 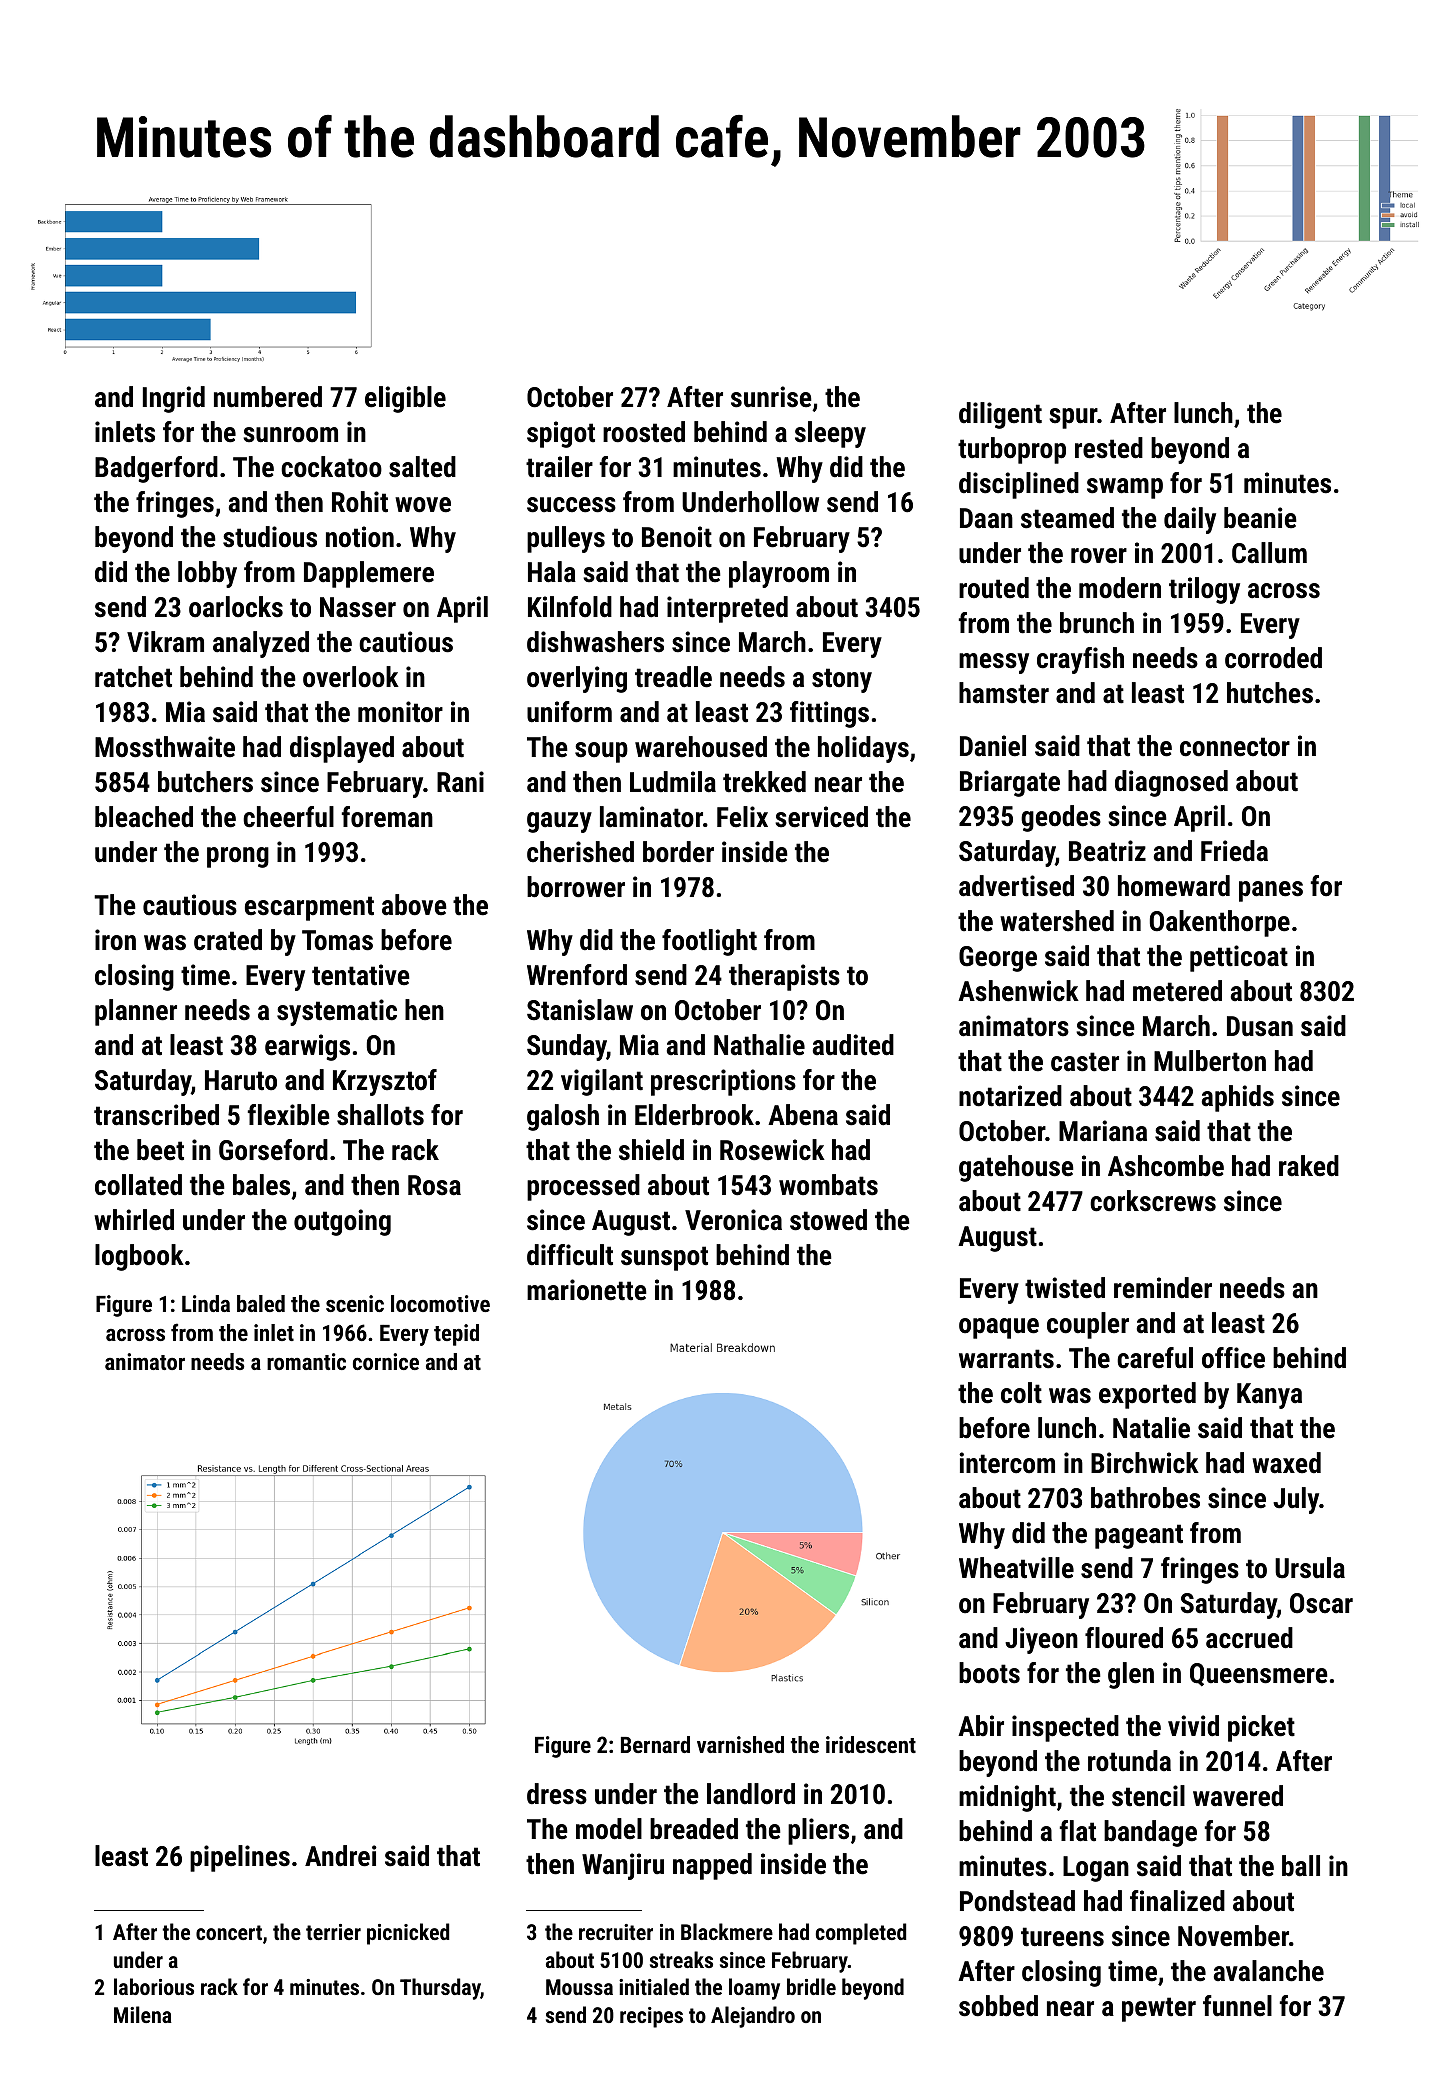 What do you see at coordinates (655, 1744) in the screenshot?
I see `Bernard` at bounding box center [655, 1744].
